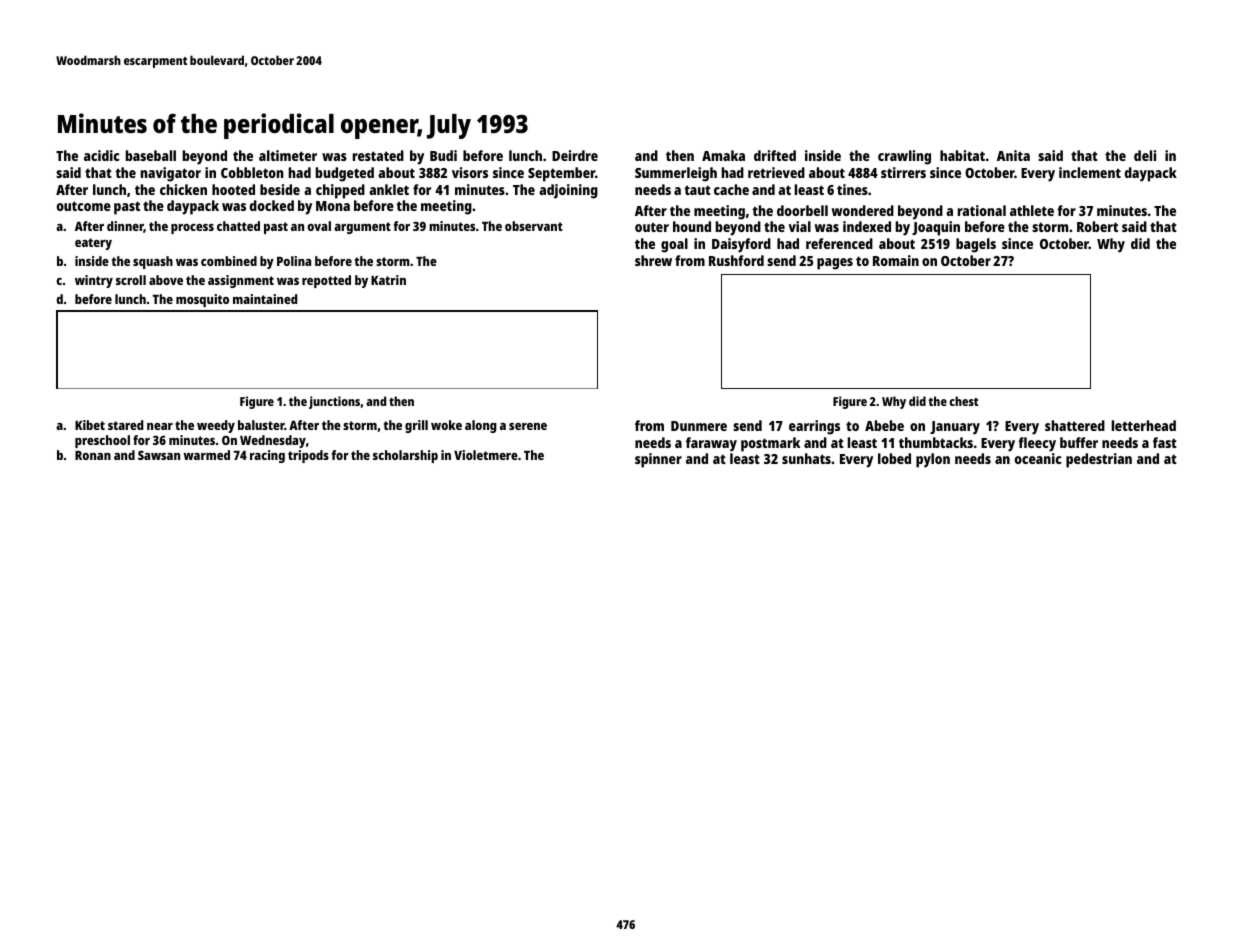 This document has width=1233, height=952. I want to click on racing, so click(267, 456).
